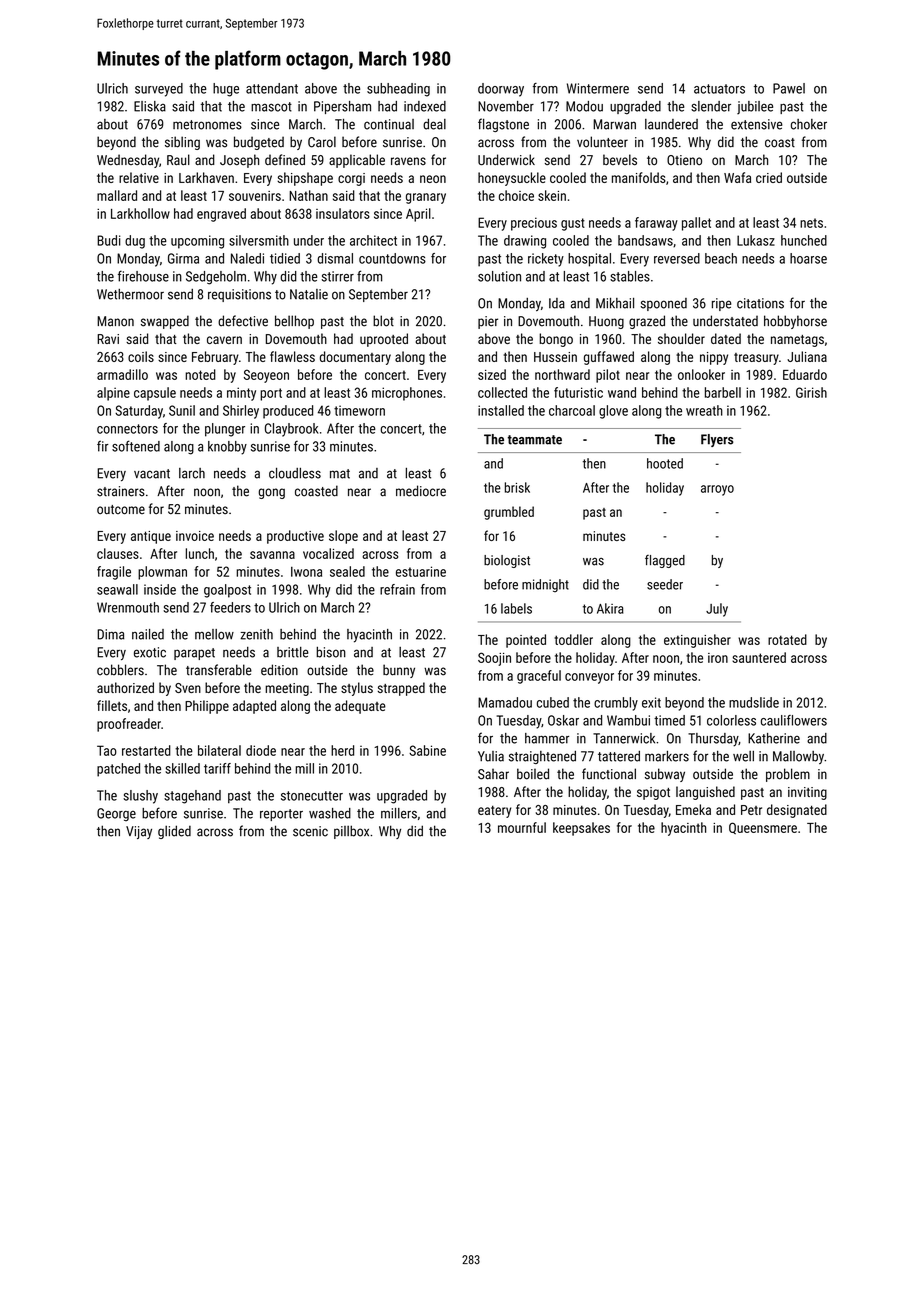  What do you see at coordinates (401, 689) in the screenshot?
I see `strapped` at bounding box center [401, 689].
